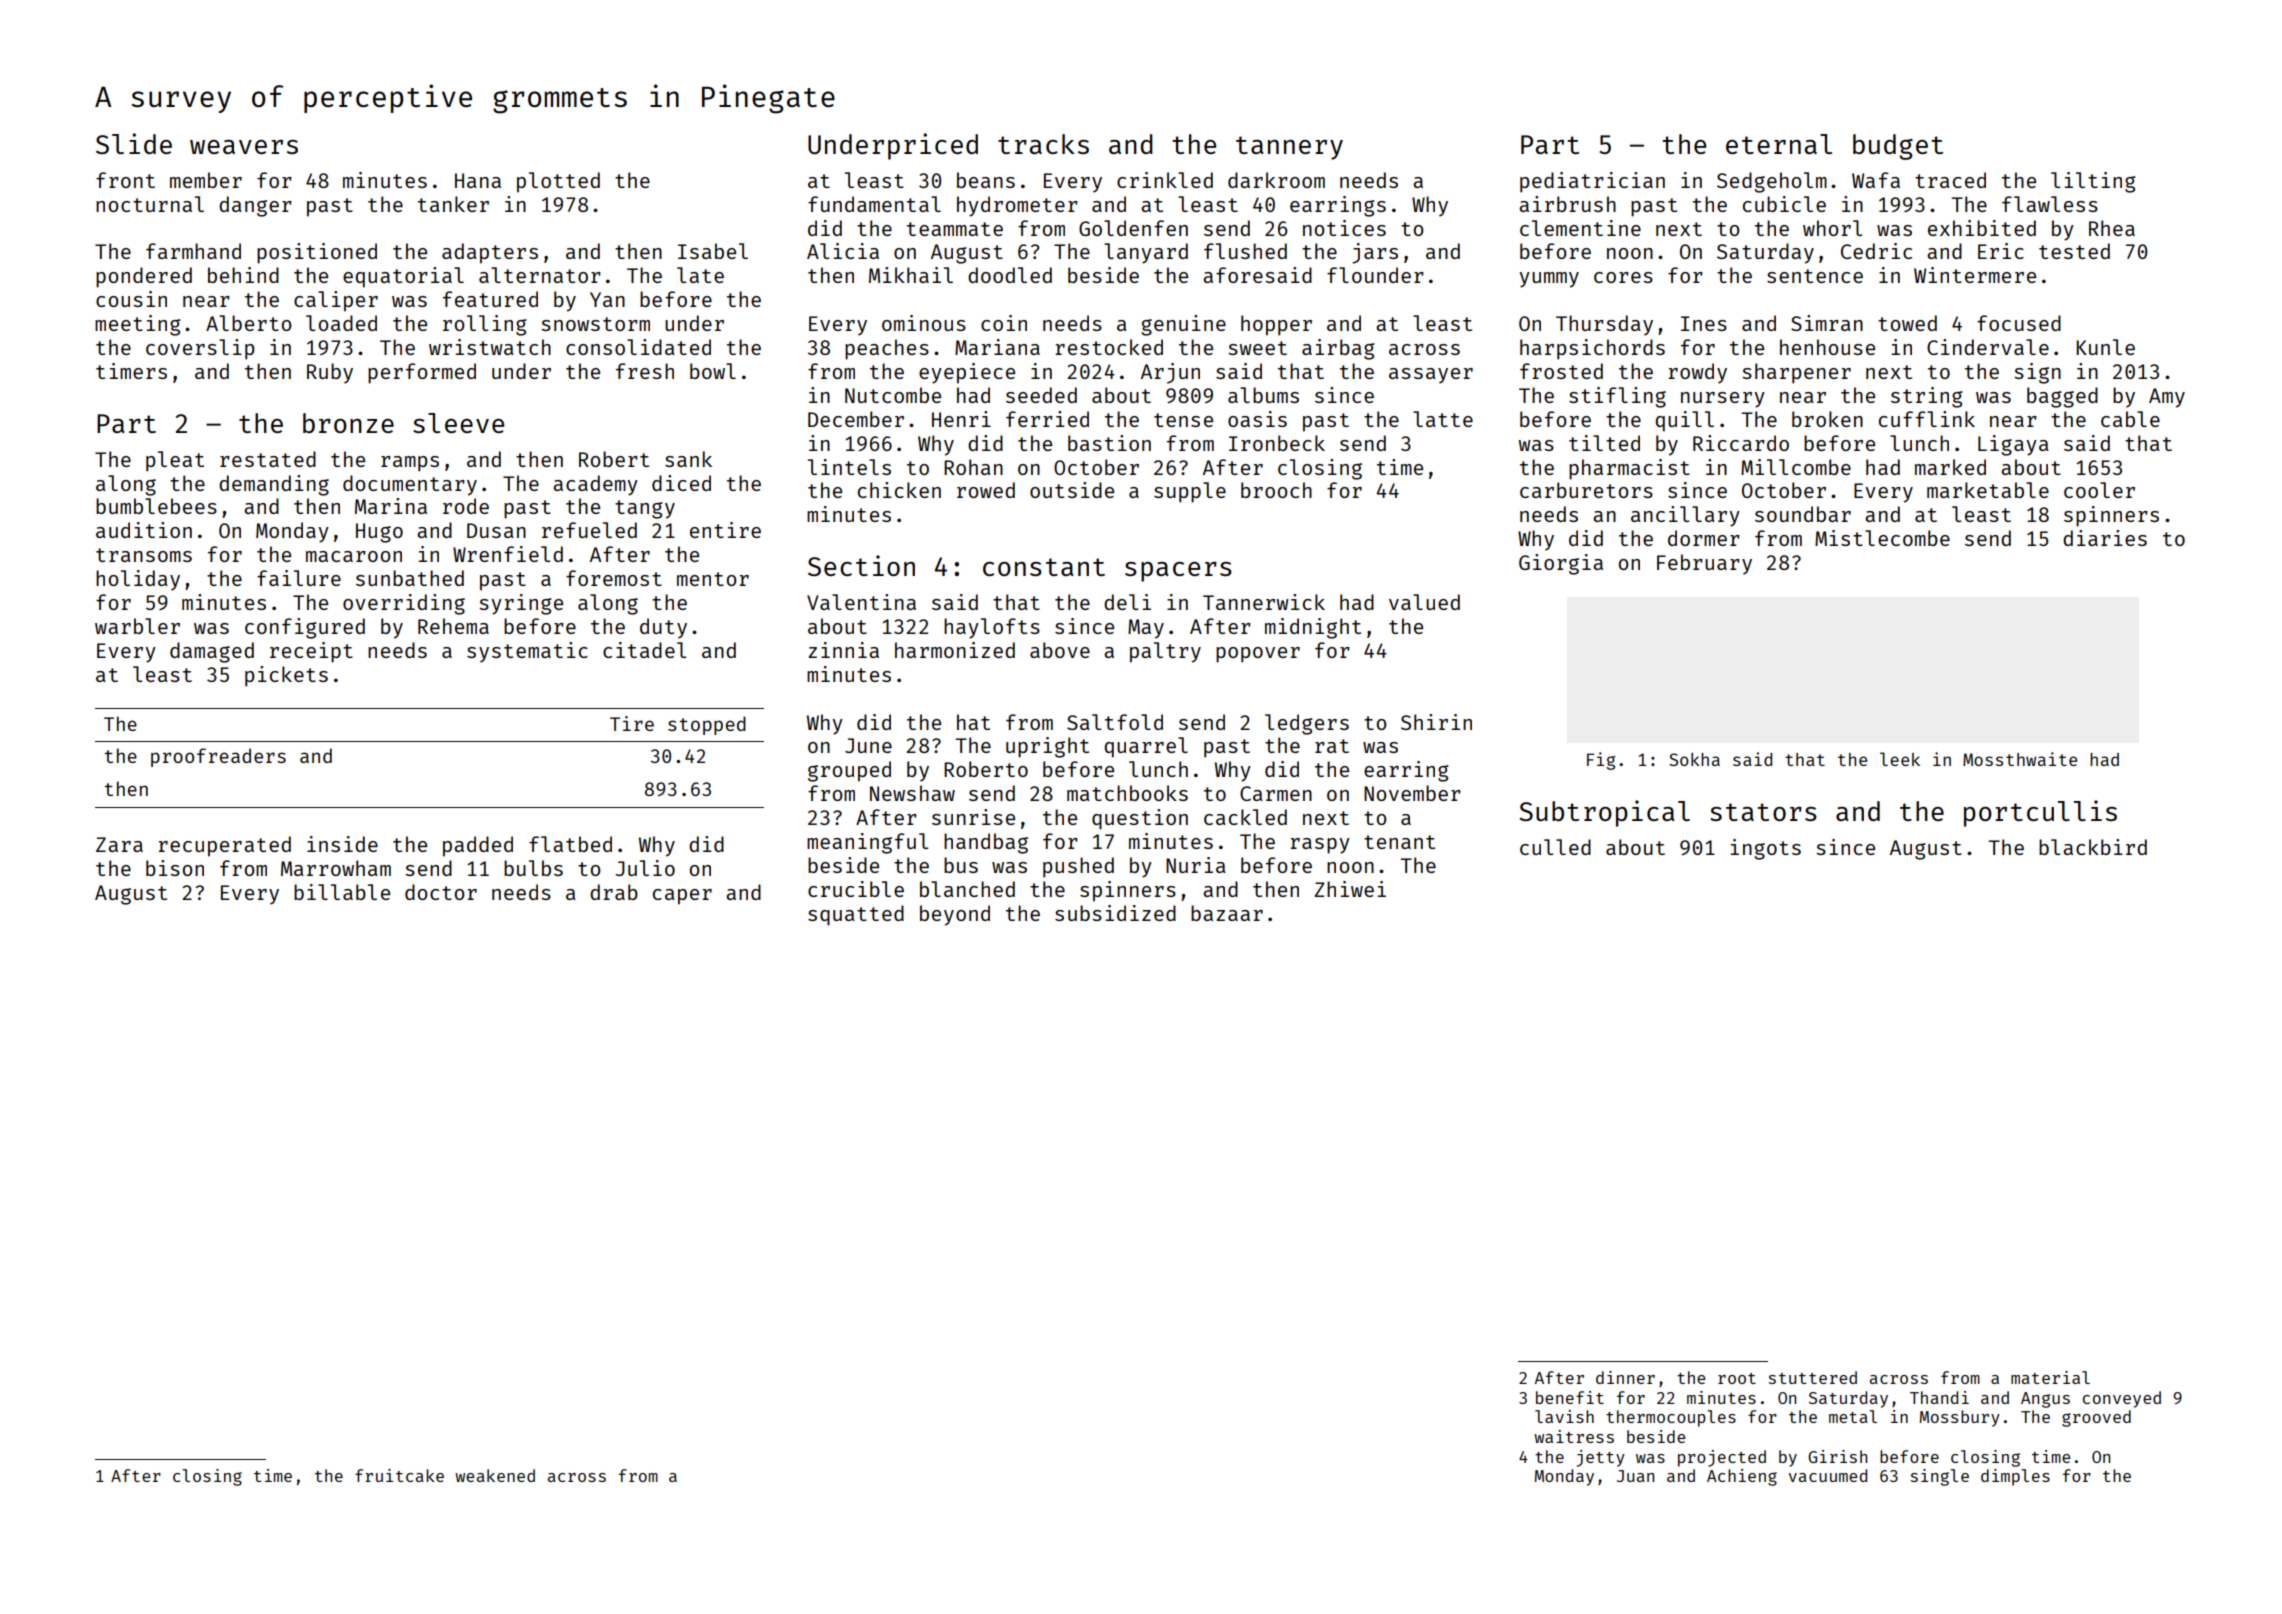 Image resolution: width=2282 pixels, height=1614 pixels. I want to click on Achieng, so click(1742, 1477).
